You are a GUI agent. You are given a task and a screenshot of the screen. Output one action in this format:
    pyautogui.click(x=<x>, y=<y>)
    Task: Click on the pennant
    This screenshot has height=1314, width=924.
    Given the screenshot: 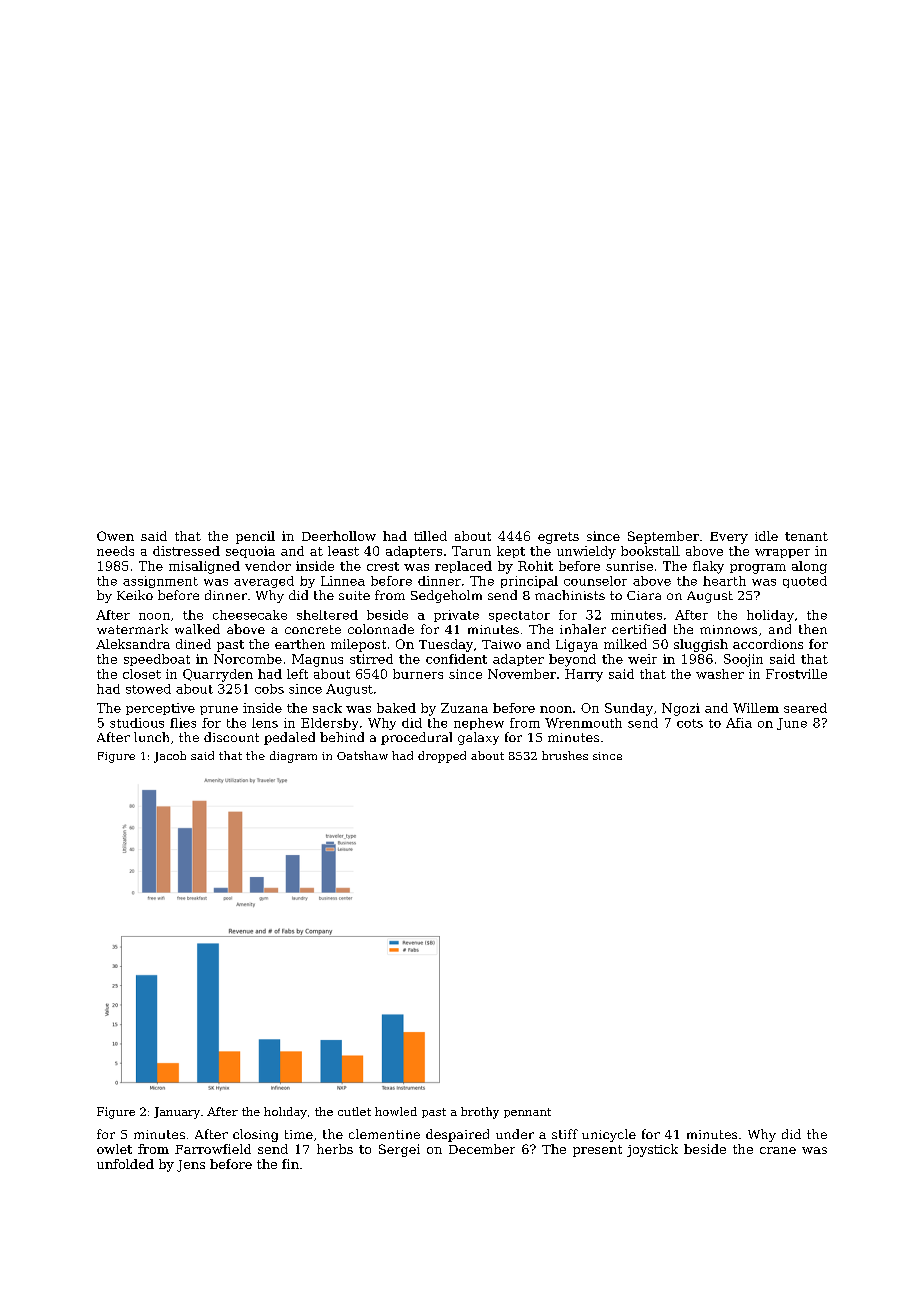 What is the action you would take?
    pyautogui.click(x=527, y=1113)
